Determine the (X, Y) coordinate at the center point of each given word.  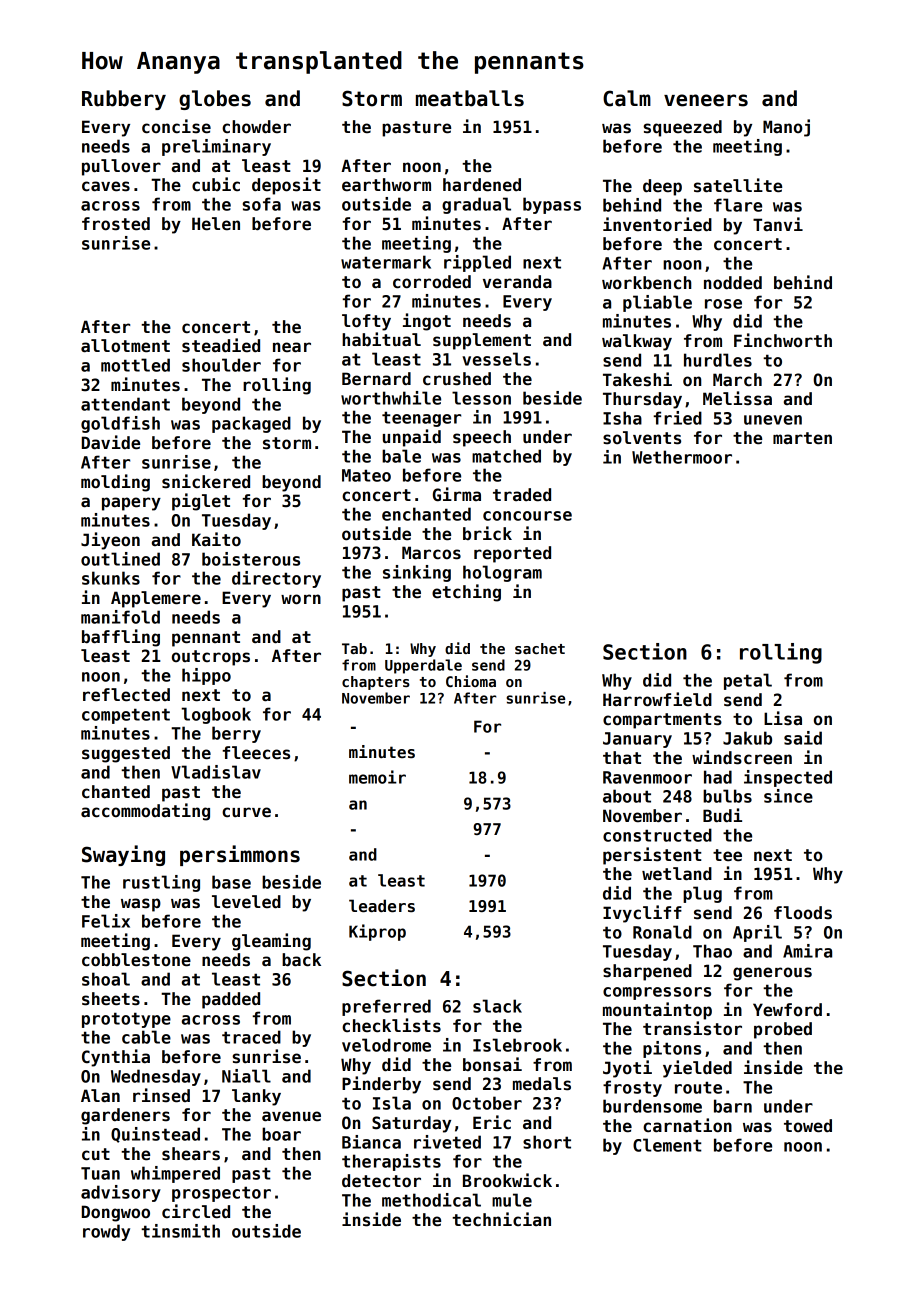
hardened (482, 185)
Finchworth (783, 340)
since (788, 796)
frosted (116, 224)
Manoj (786, 128)
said (803, 738)
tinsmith (180, 1231)
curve (246, 812)
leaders (382, 906)
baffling (121, 638)
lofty (366, 322)
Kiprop (377, 932)
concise (176, 126)
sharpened (647, 972)
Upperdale (423, 666)
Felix (106, 921)
